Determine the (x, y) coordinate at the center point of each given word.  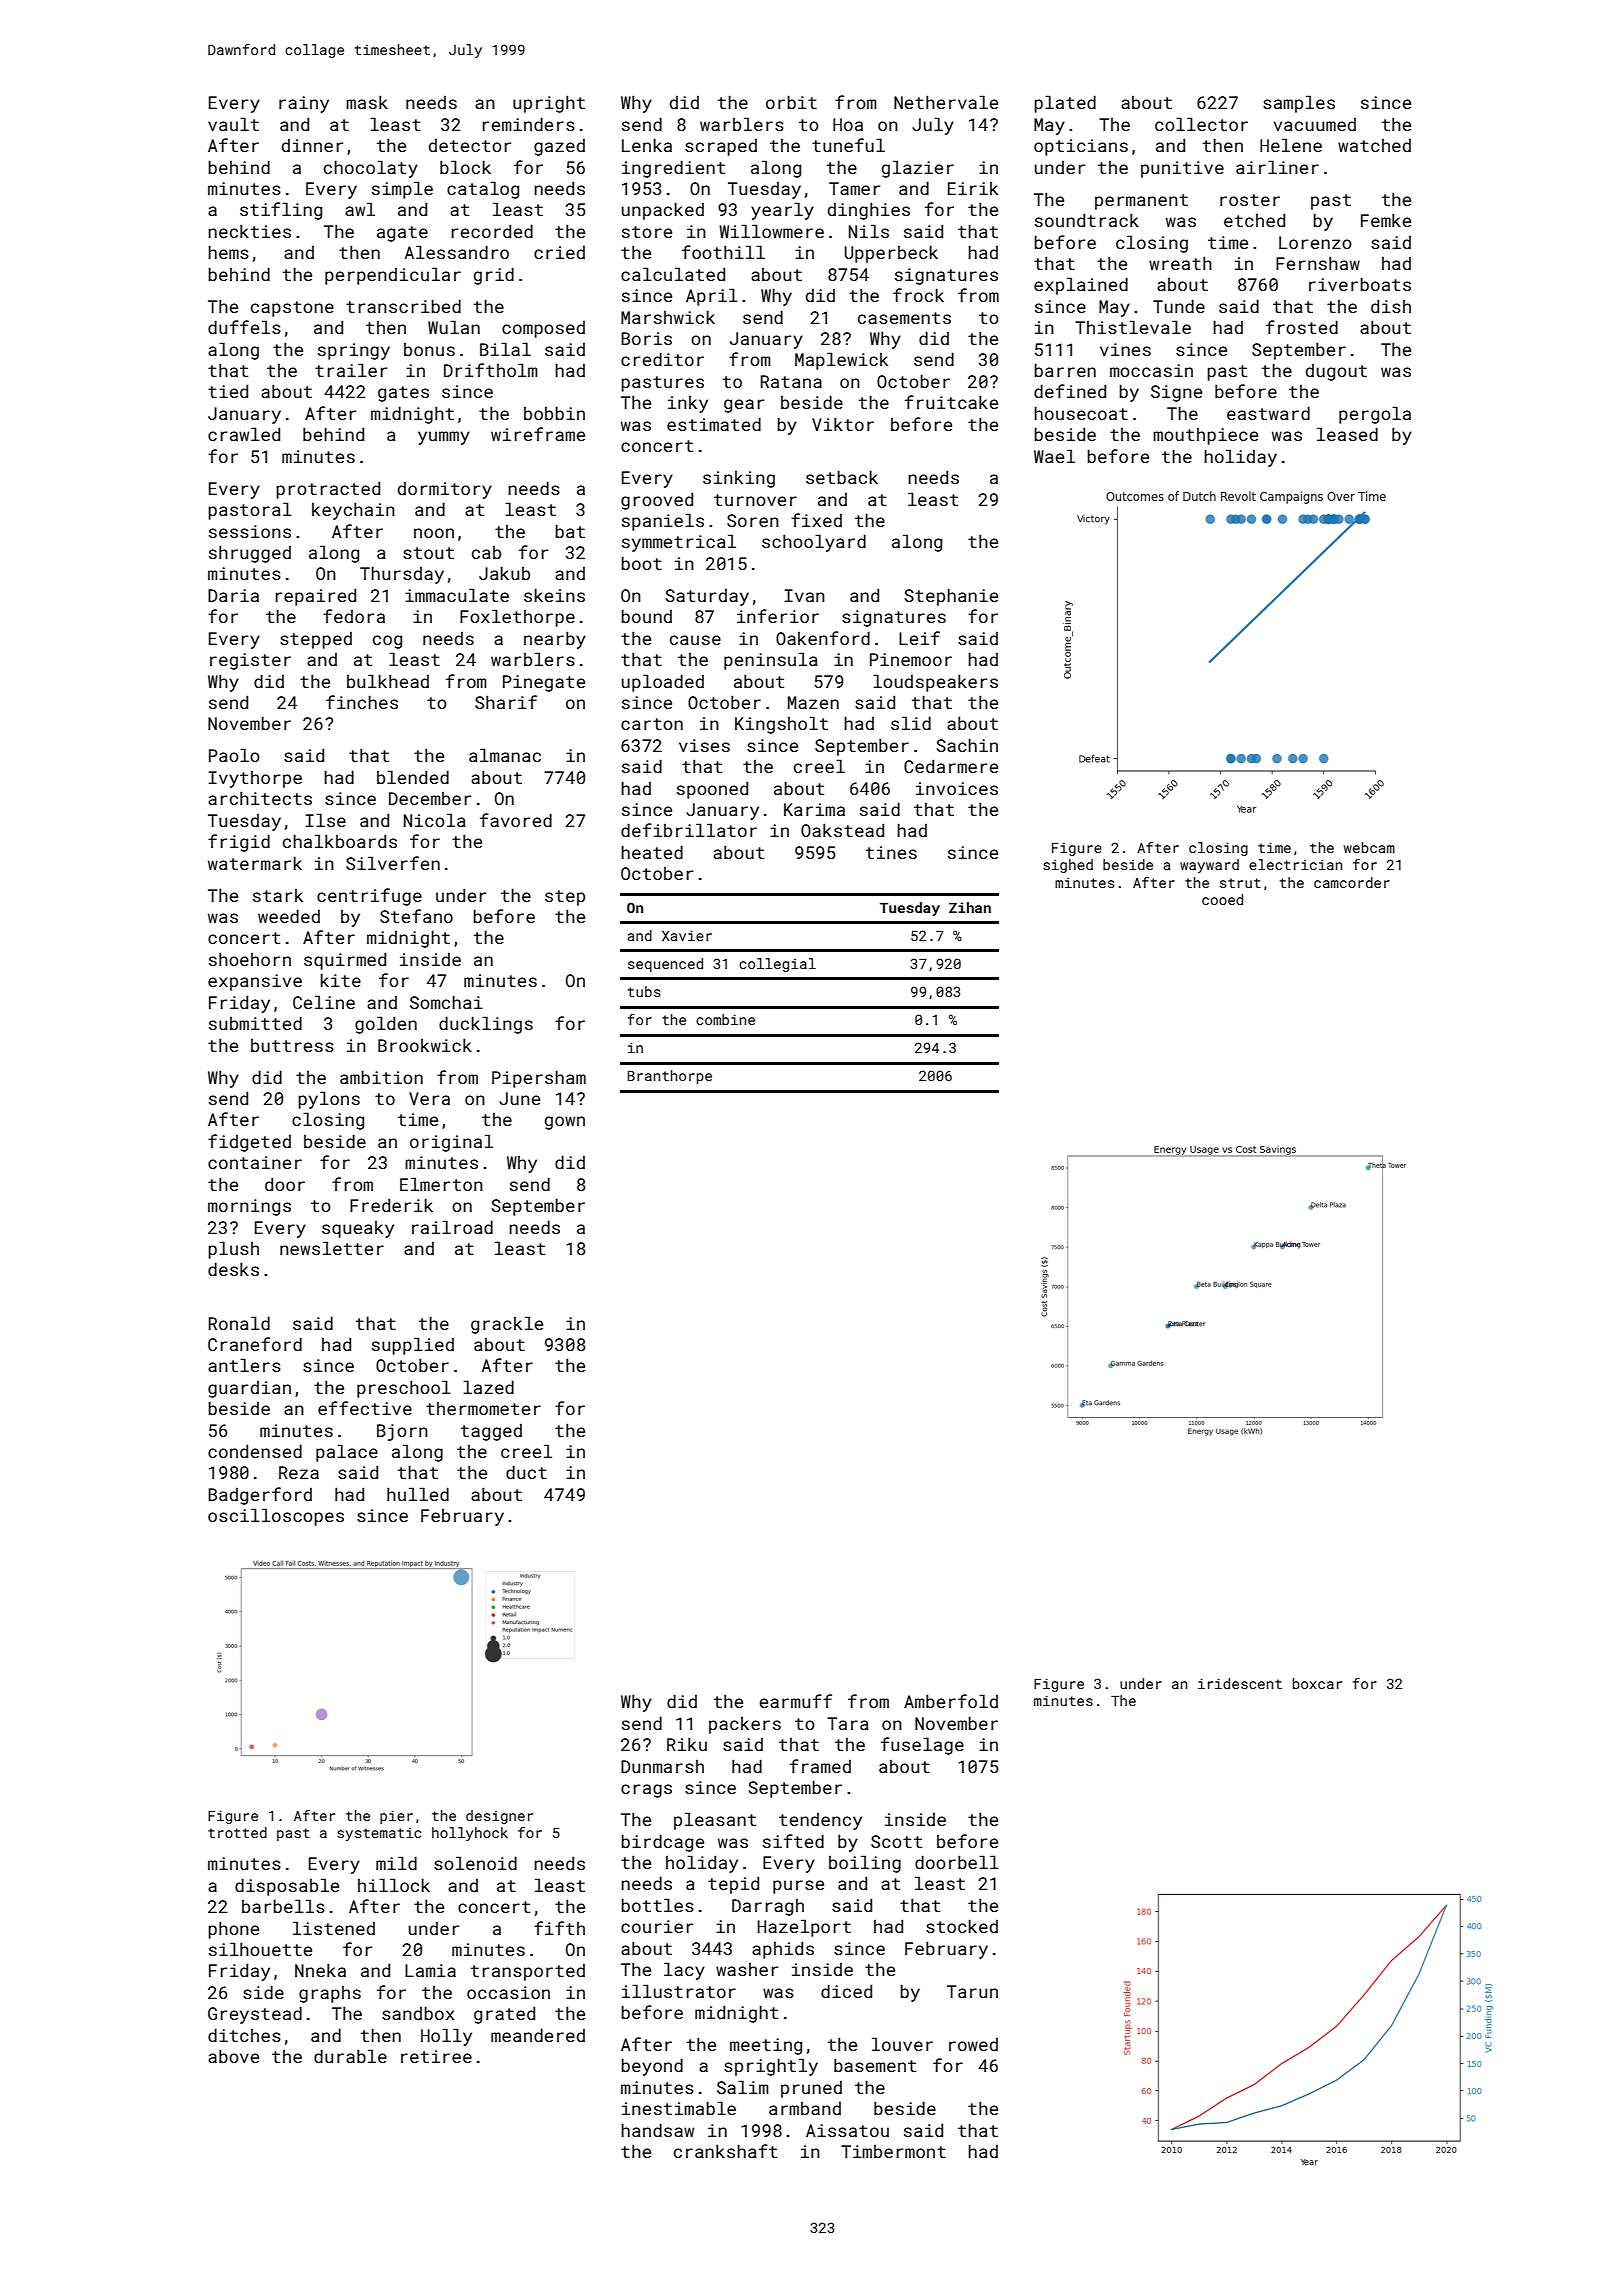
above (233, 2056)
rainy (304, 104)
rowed (973, 2044)
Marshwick (668, 317)
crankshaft (725, 2151)
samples (1299, 104)
